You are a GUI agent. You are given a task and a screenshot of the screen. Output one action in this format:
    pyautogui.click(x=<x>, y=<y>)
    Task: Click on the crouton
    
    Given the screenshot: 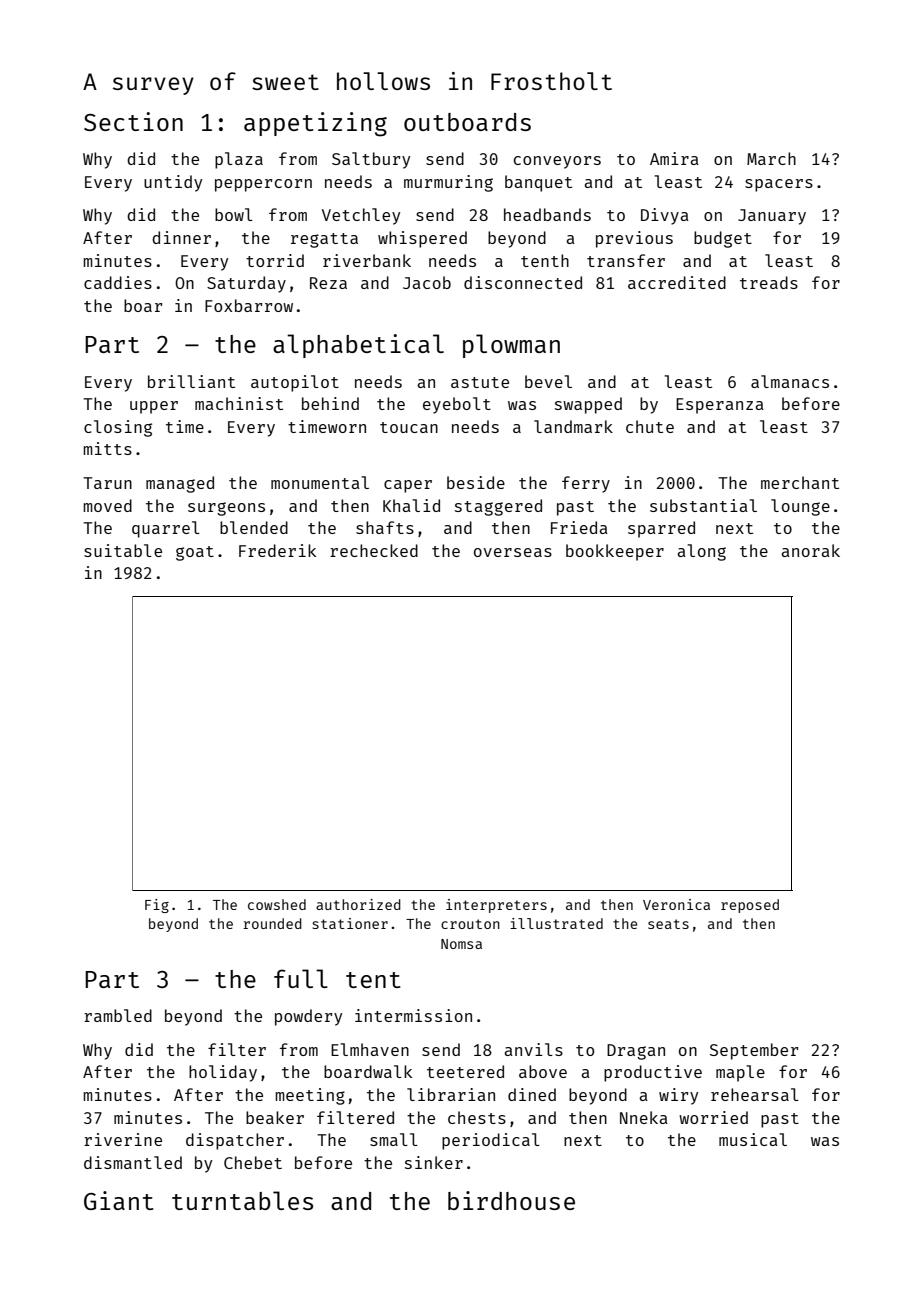 What is the action you would take?
    pyautogui.click(x=470, y=924)
